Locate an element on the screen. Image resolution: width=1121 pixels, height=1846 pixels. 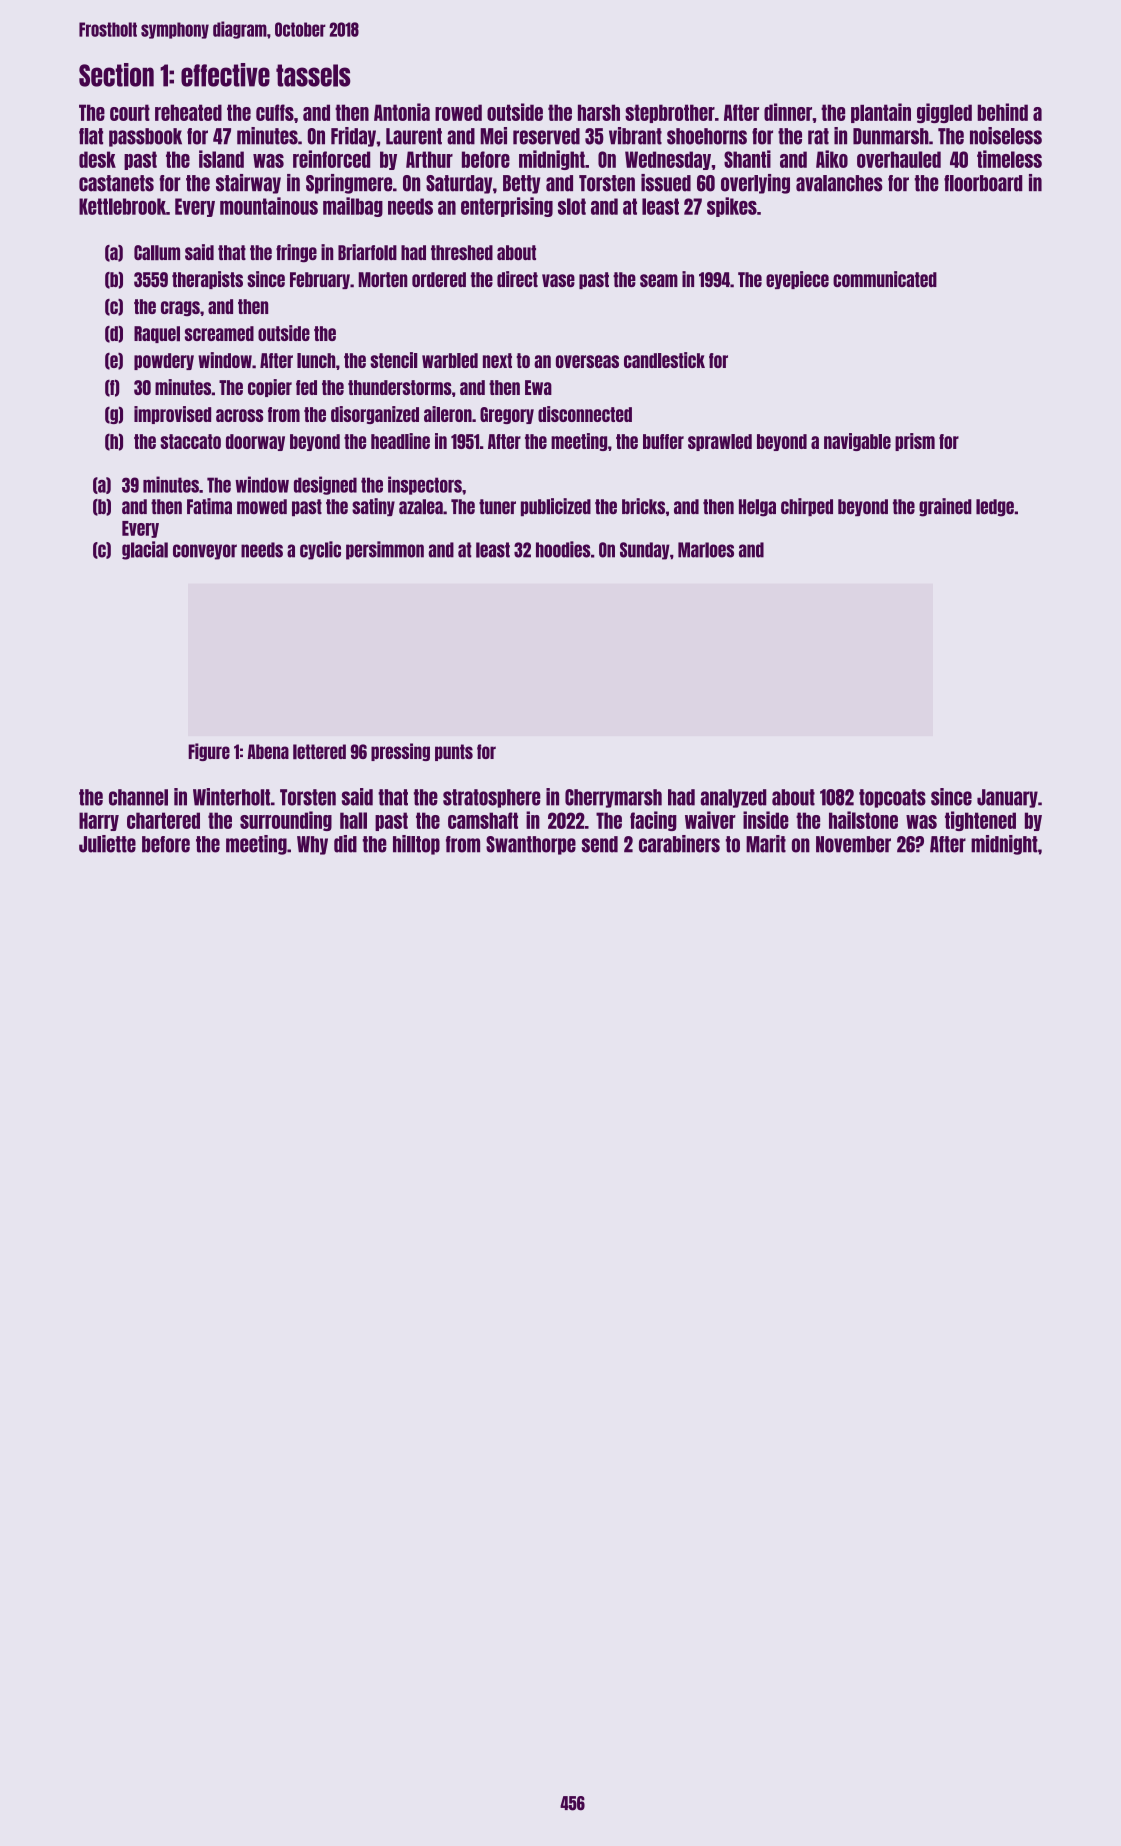
lettered is located at coordinates (319, 752).
